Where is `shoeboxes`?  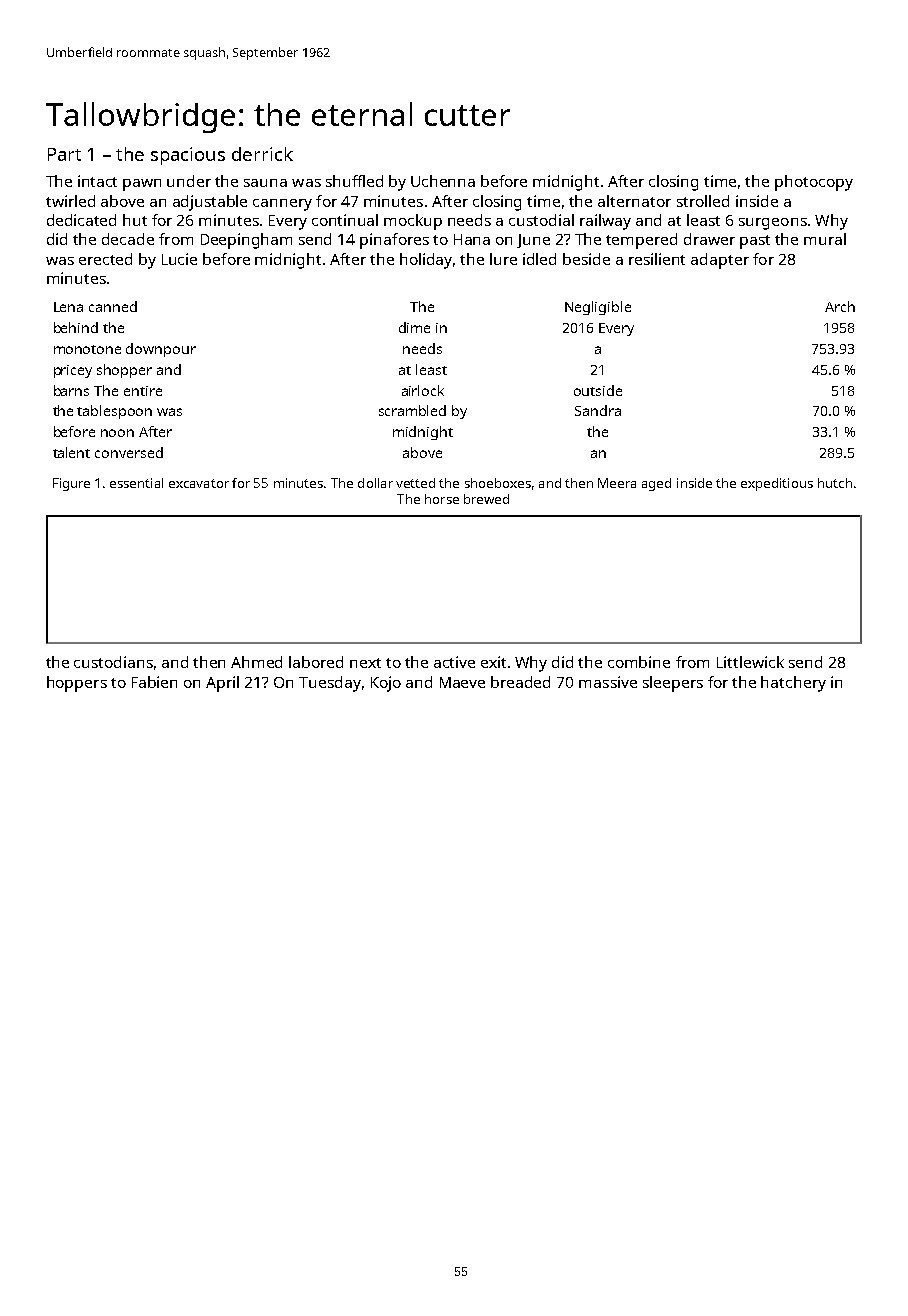 shoeboxes is located at coordinates (498, 483).
